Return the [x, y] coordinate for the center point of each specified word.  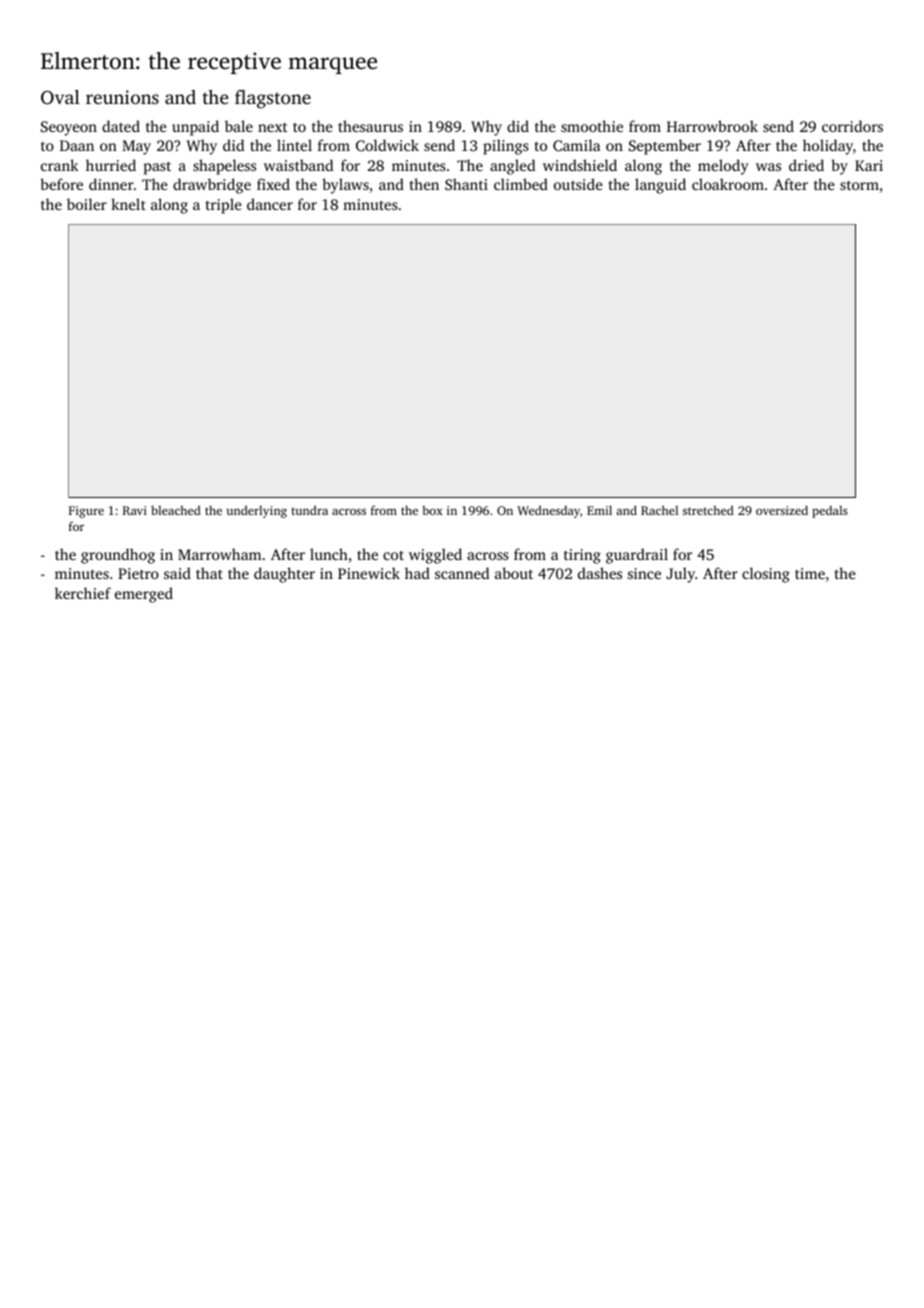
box [432, 510]
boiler [87, 204]
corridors [852, 126]
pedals [830, 512]
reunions [122, 97]
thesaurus [370, 126]
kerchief [83, 593]
